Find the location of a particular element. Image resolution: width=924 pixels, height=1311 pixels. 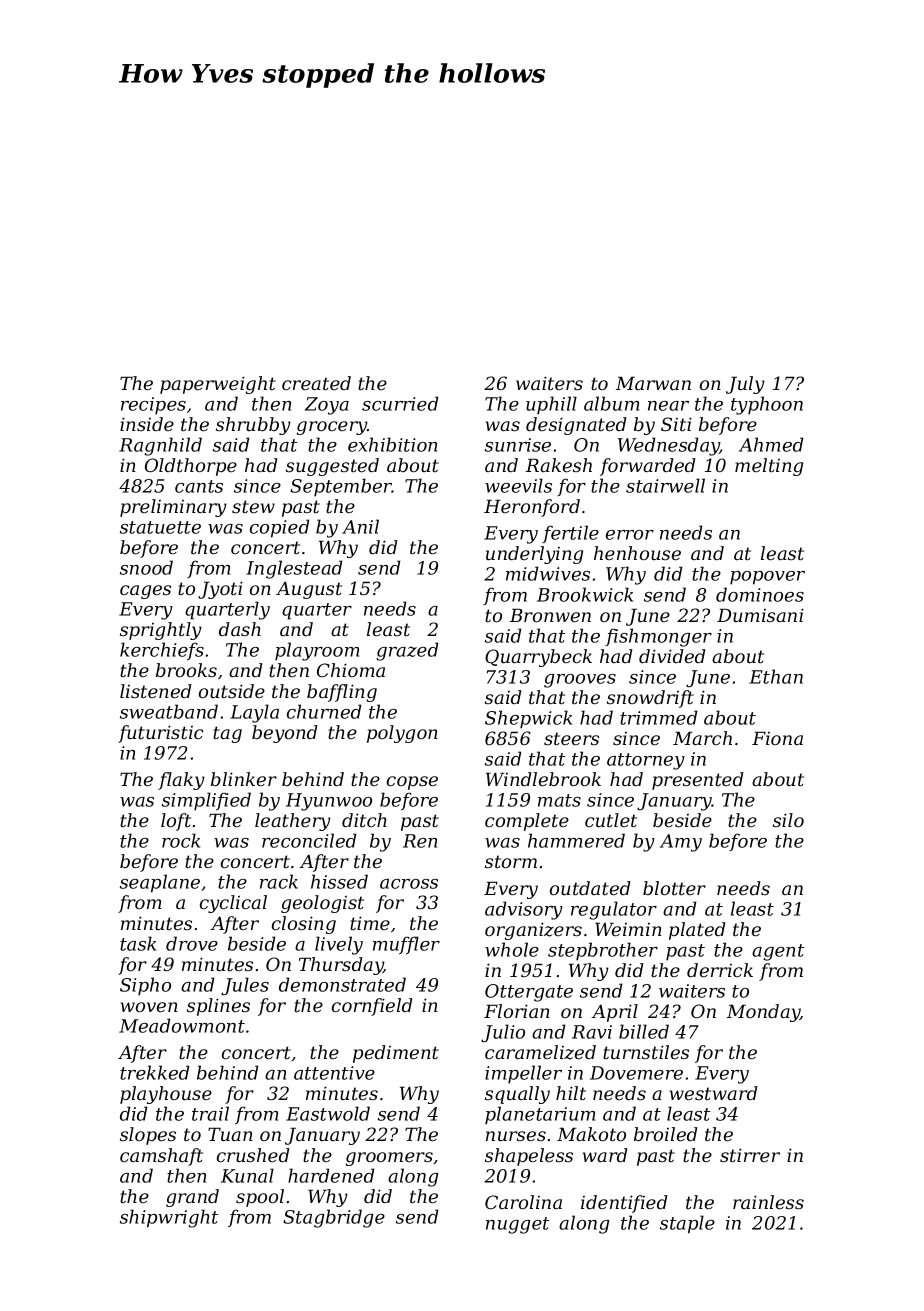

staple is located at coordinates (687, 1224).
